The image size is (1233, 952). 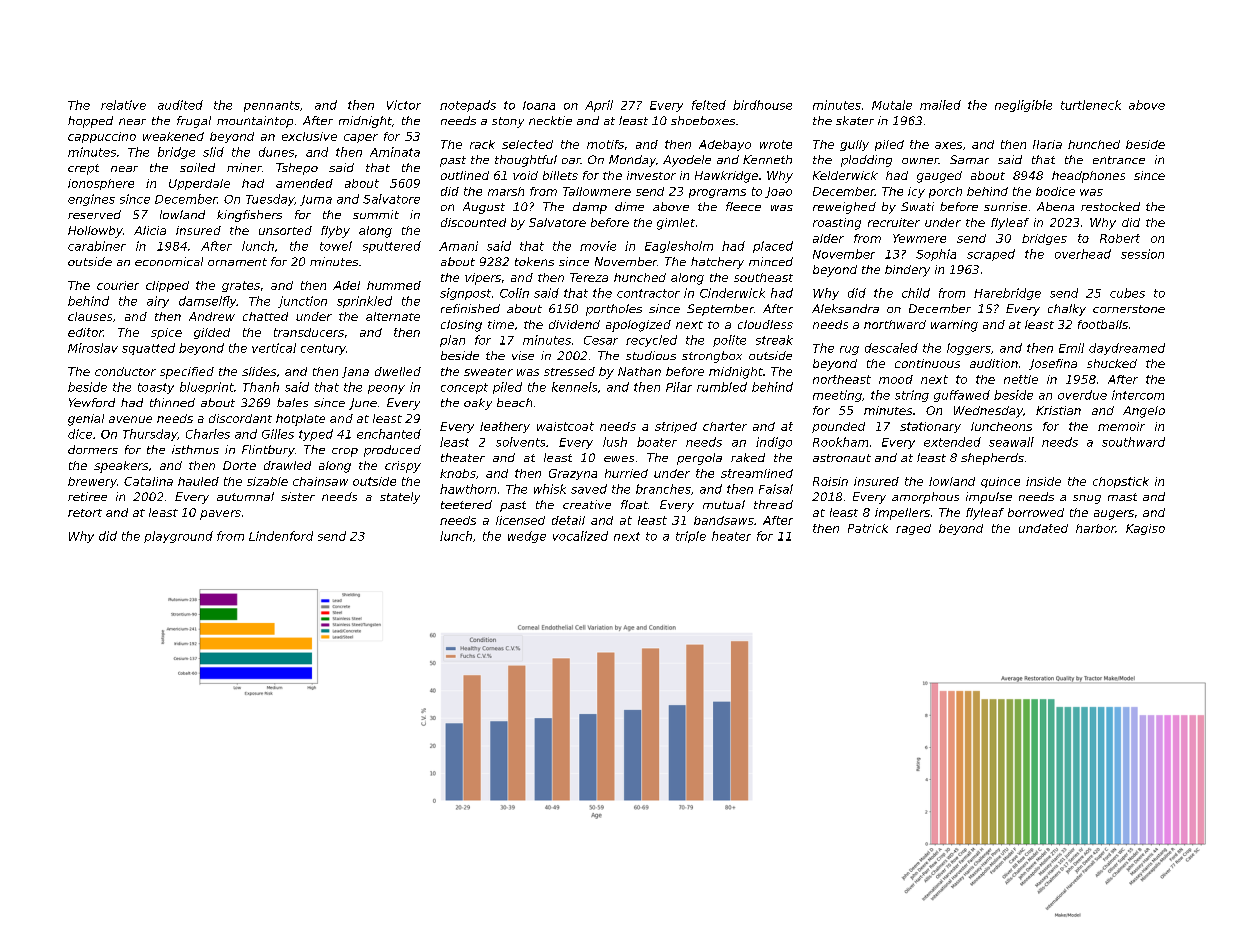 What do you see at coordinates (1110, 206) in the document?
I see `restocked` at bounding box center [1110, 206].
